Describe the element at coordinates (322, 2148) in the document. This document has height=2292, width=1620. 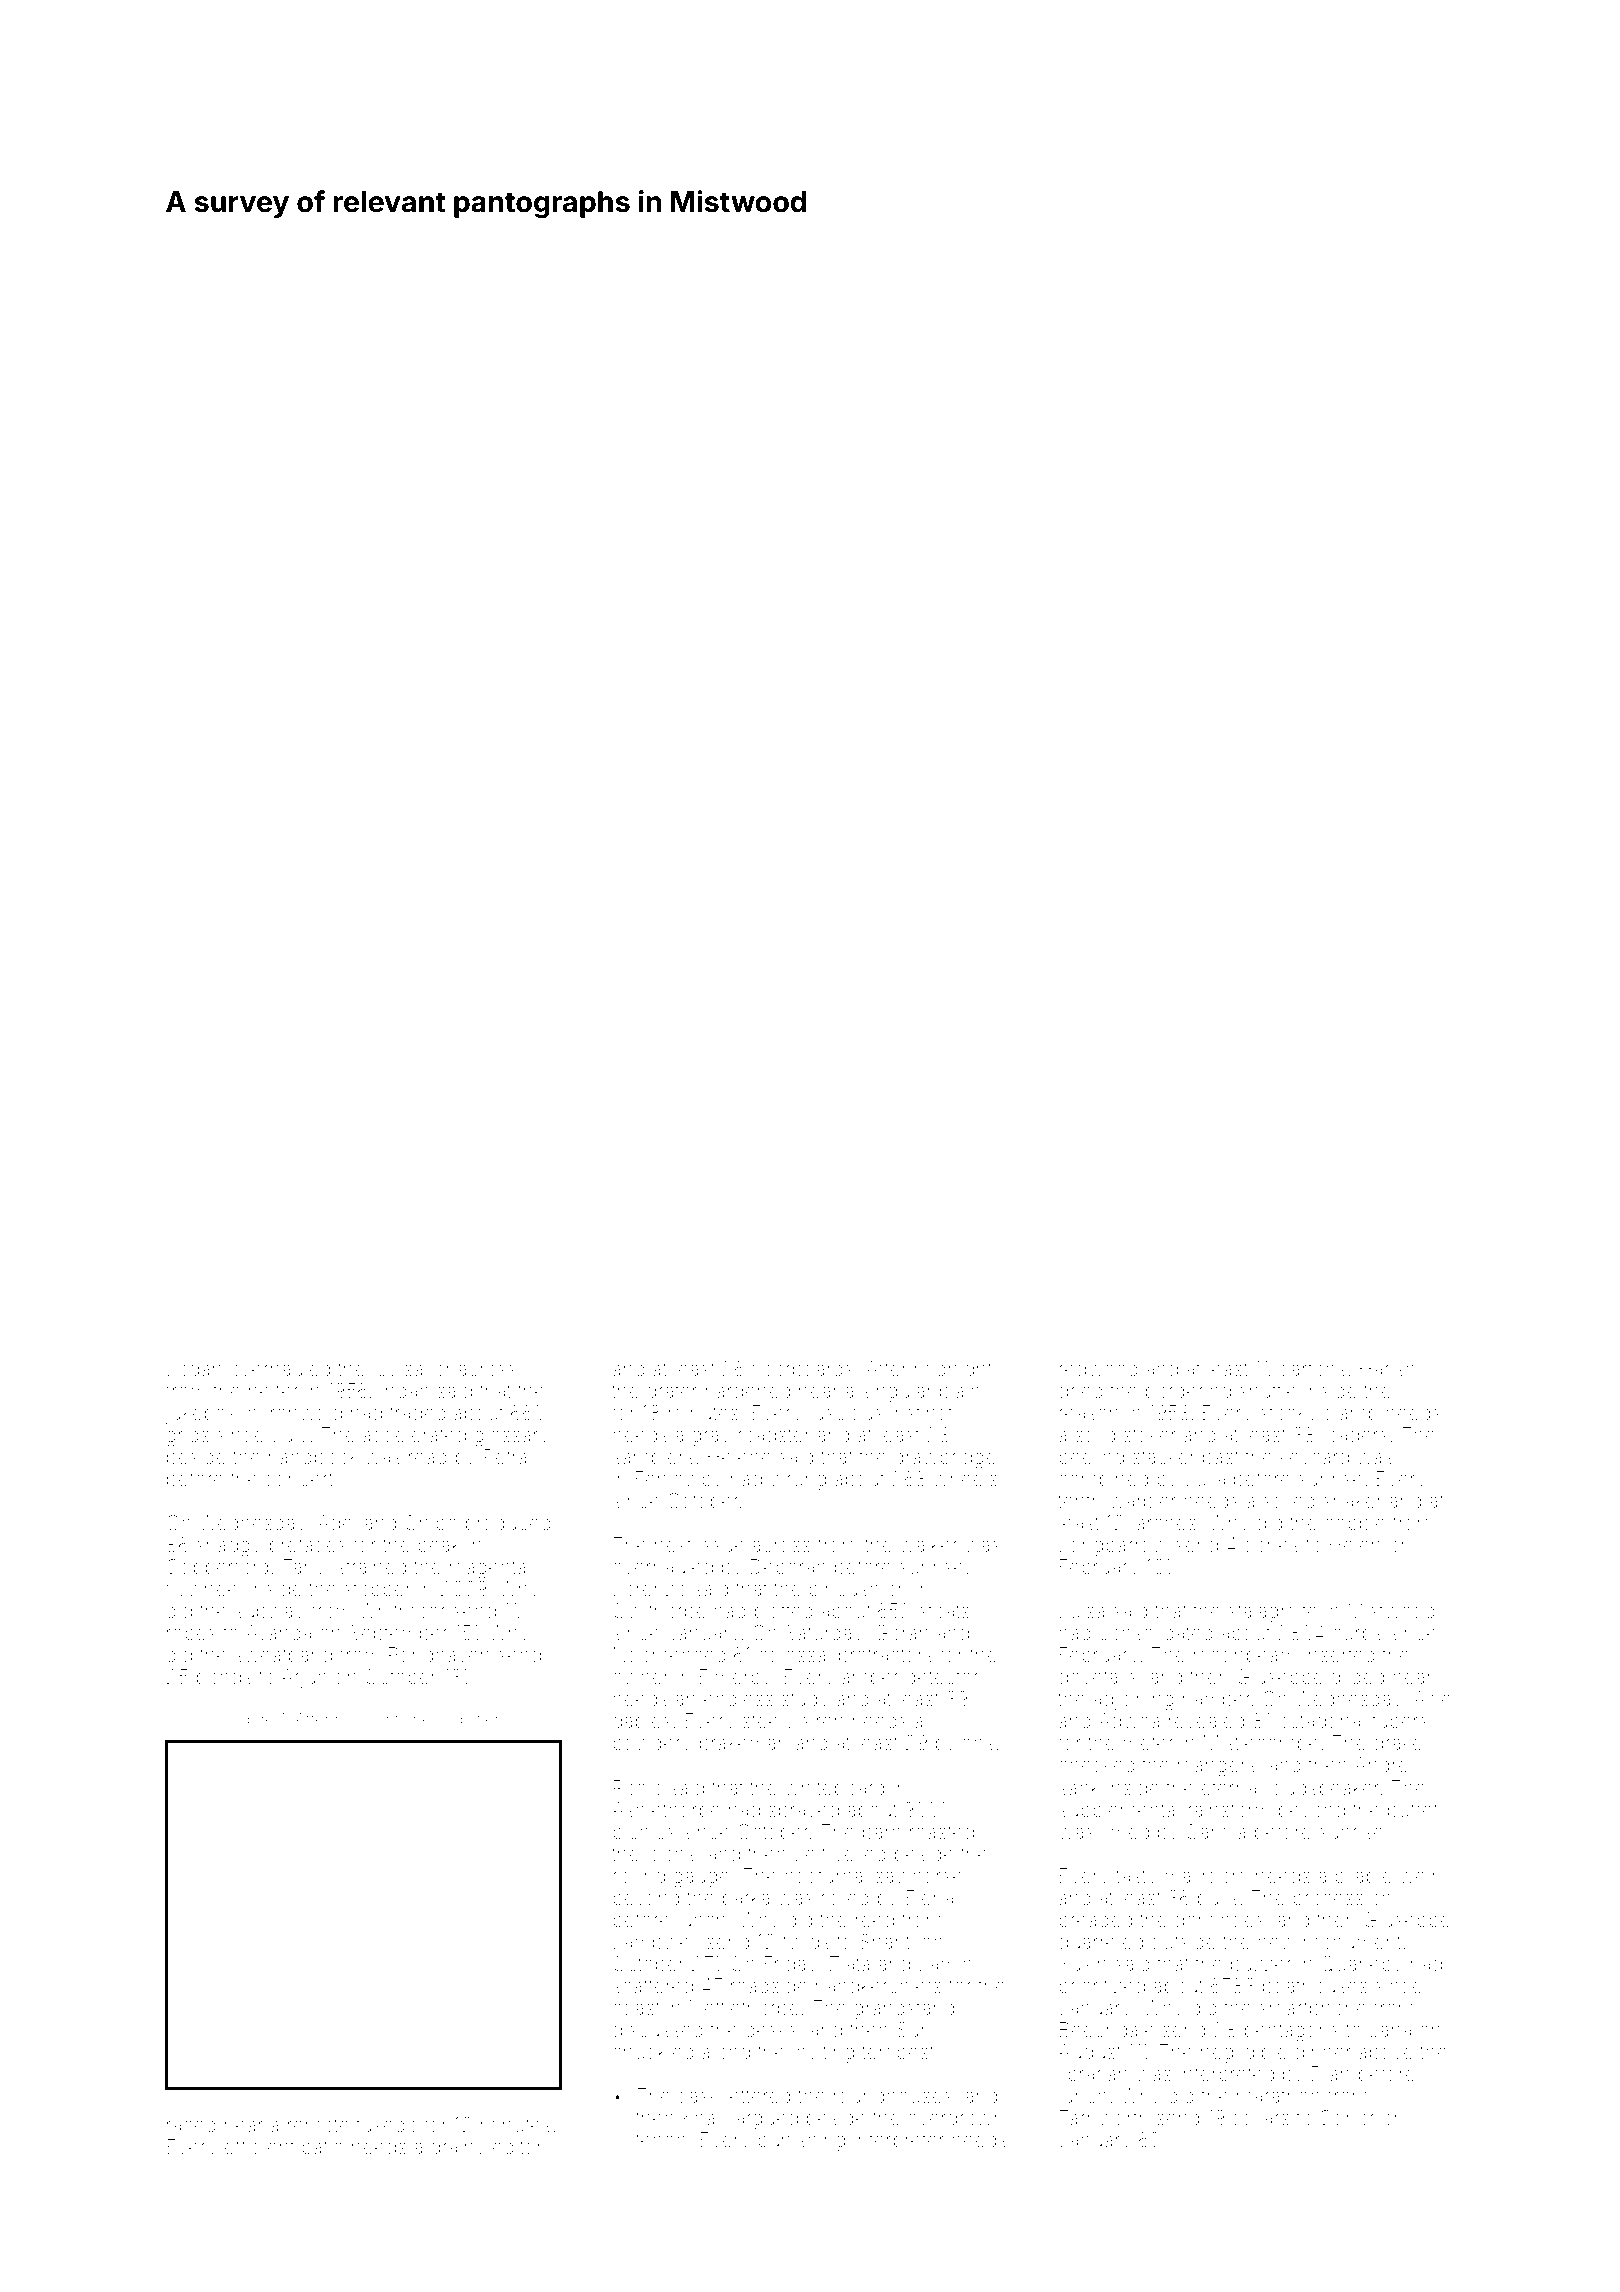
I see `patio` at that location.
